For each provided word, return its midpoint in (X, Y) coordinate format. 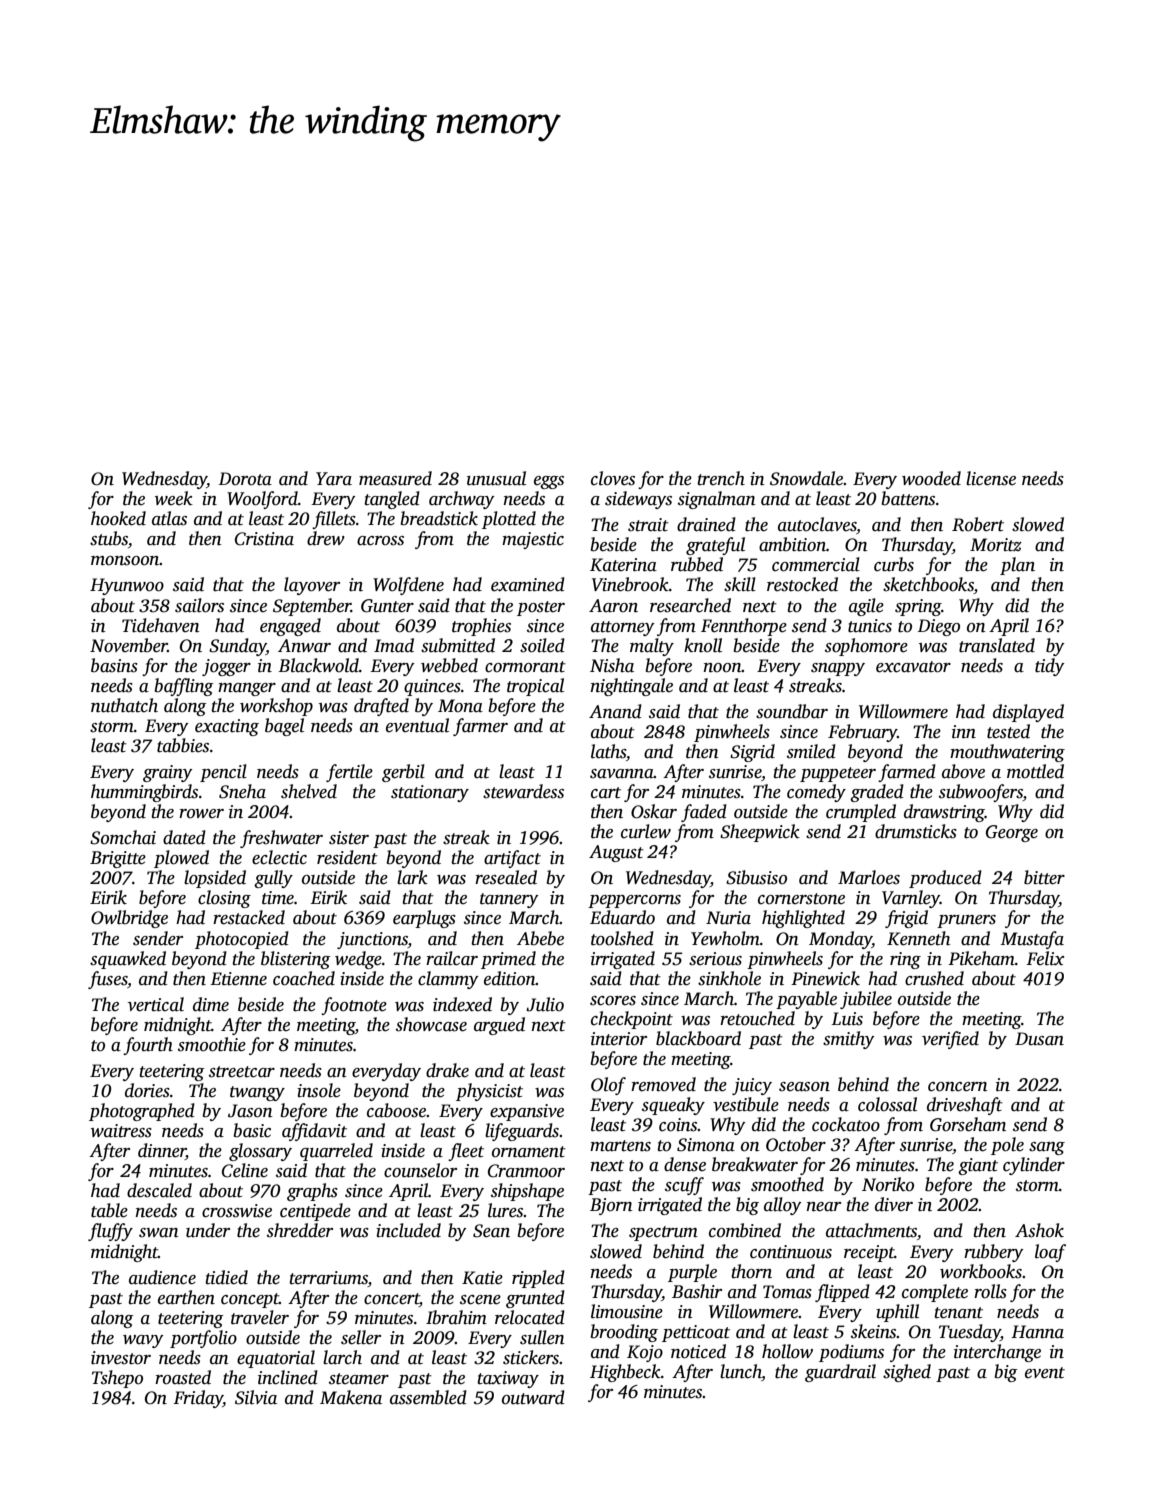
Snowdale (806, 478)
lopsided (215, 879)
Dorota (245, 479)
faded (704, 813)
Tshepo (117, 1379)
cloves (613, 478)
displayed (1028, 713)
